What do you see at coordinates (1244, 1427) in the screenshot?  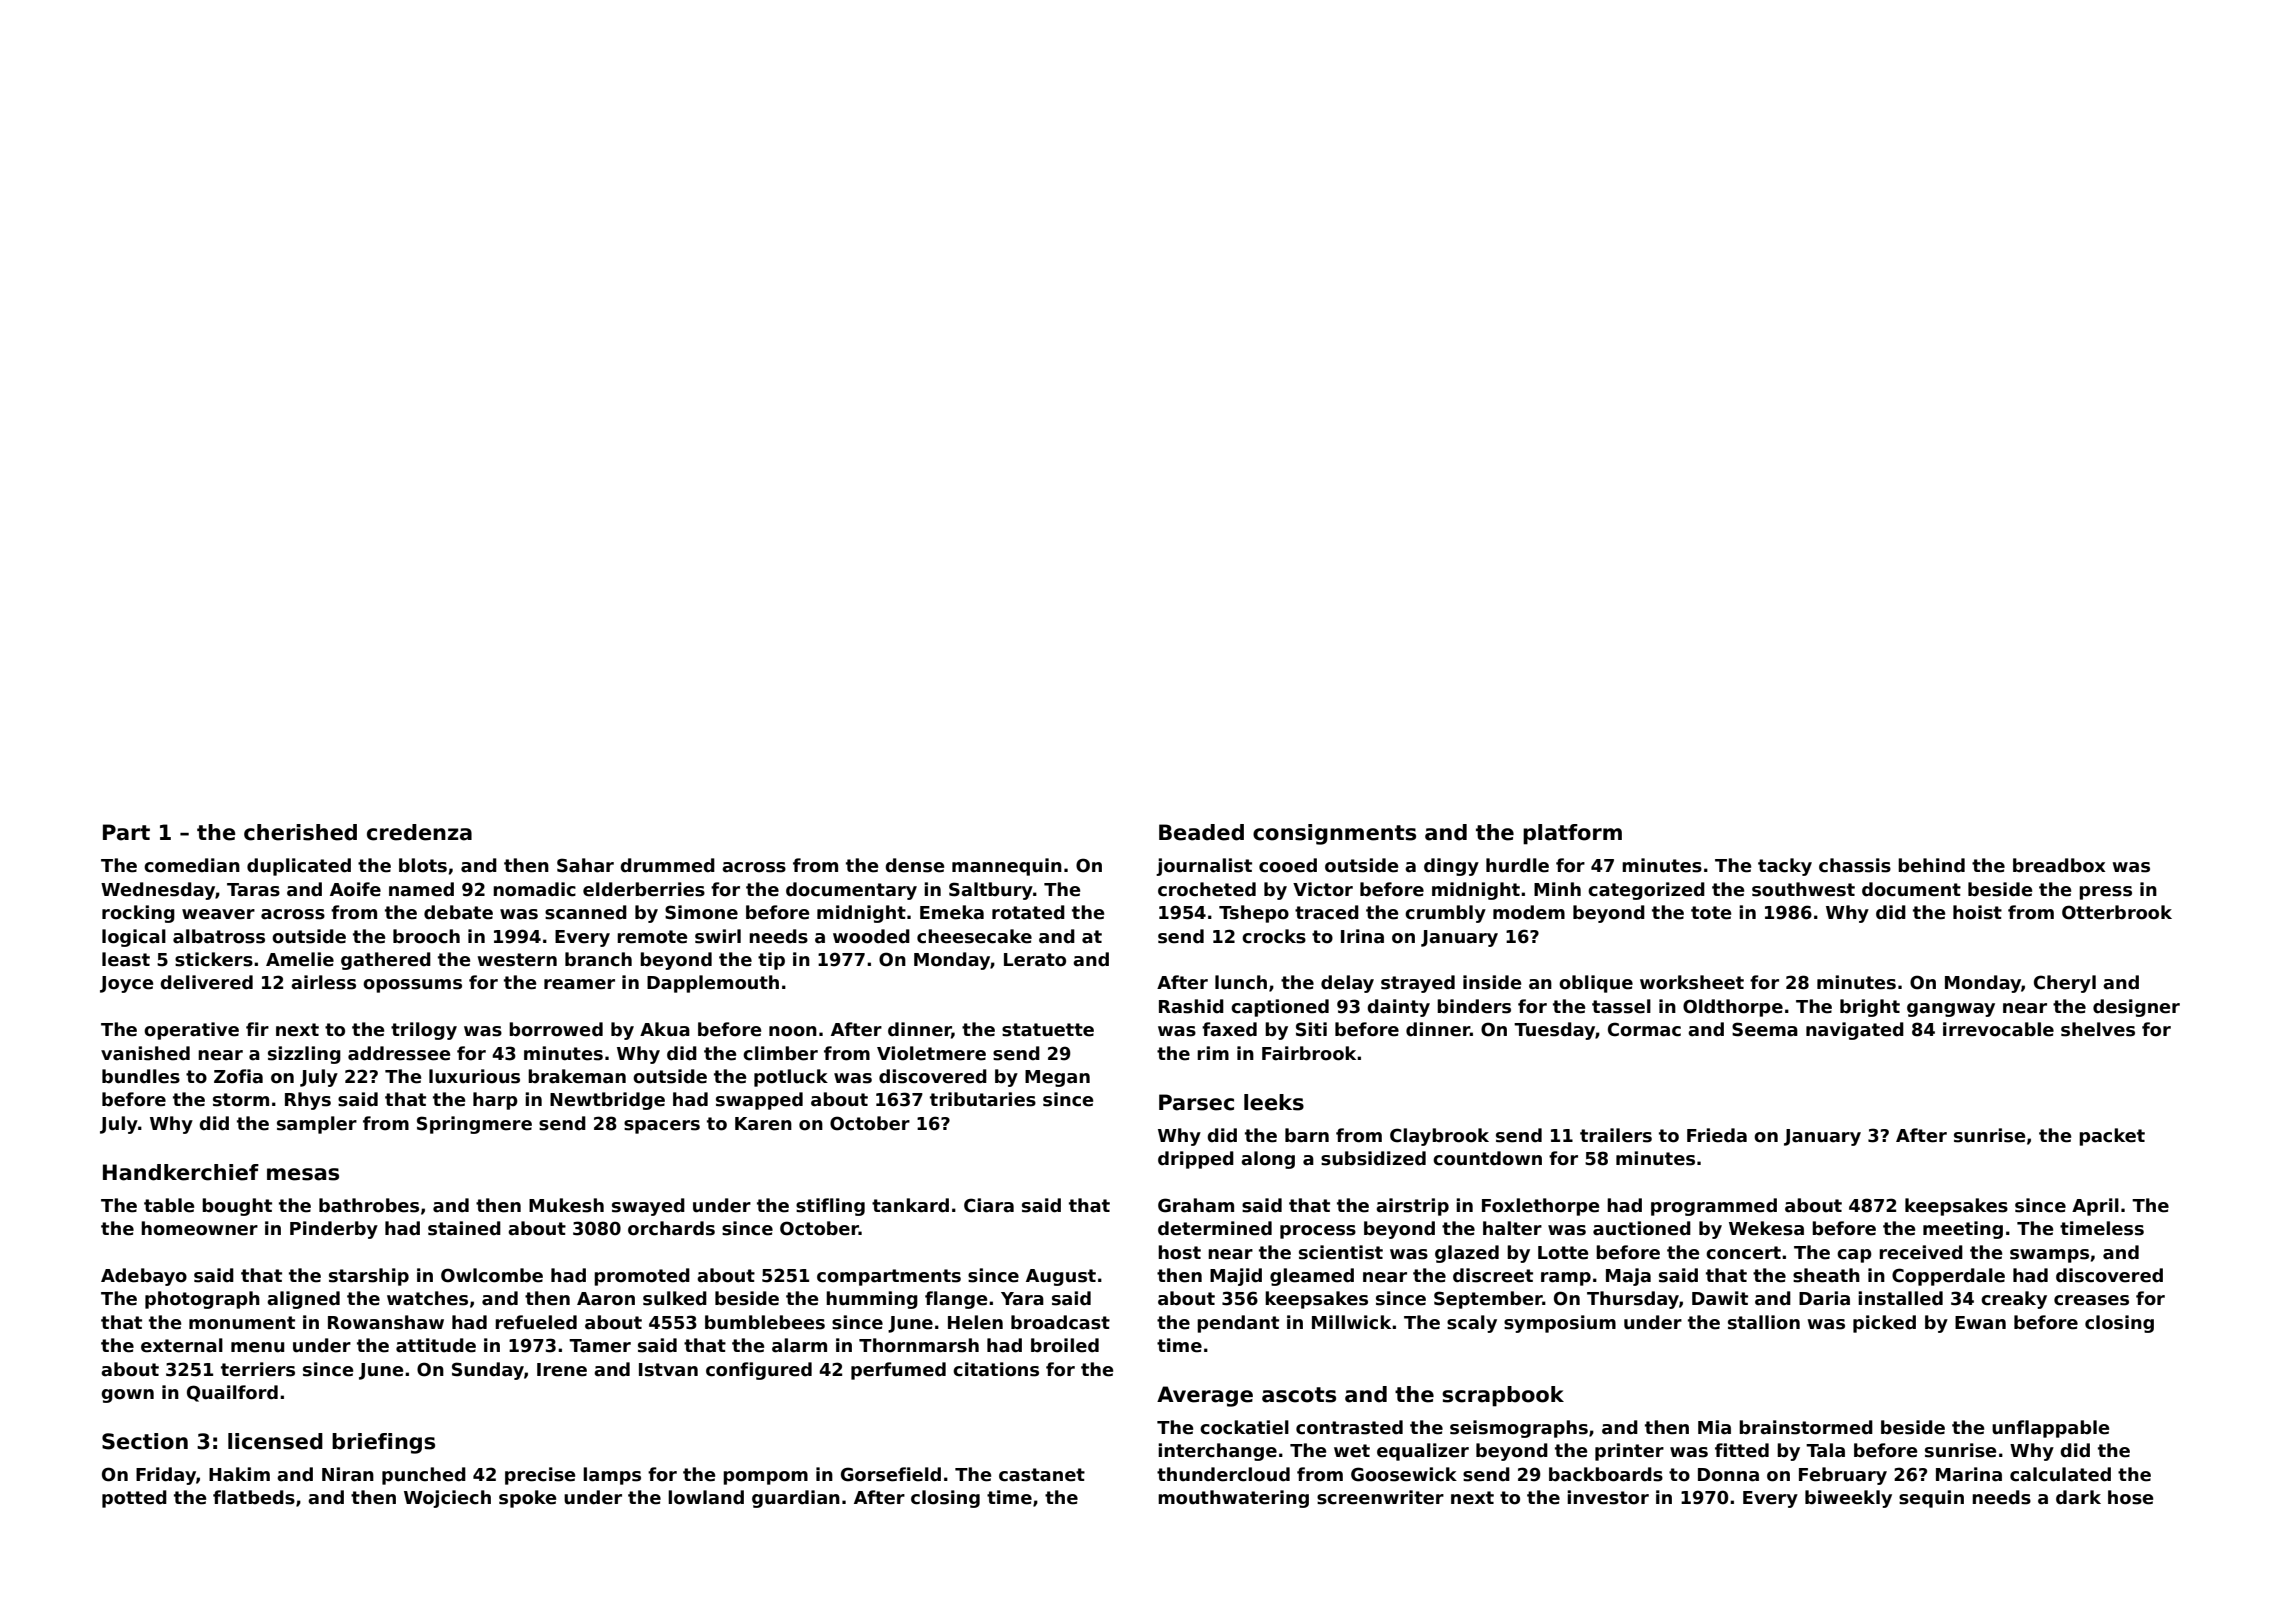 I see `cockatiel` at bounding box center [1244, 1427].
